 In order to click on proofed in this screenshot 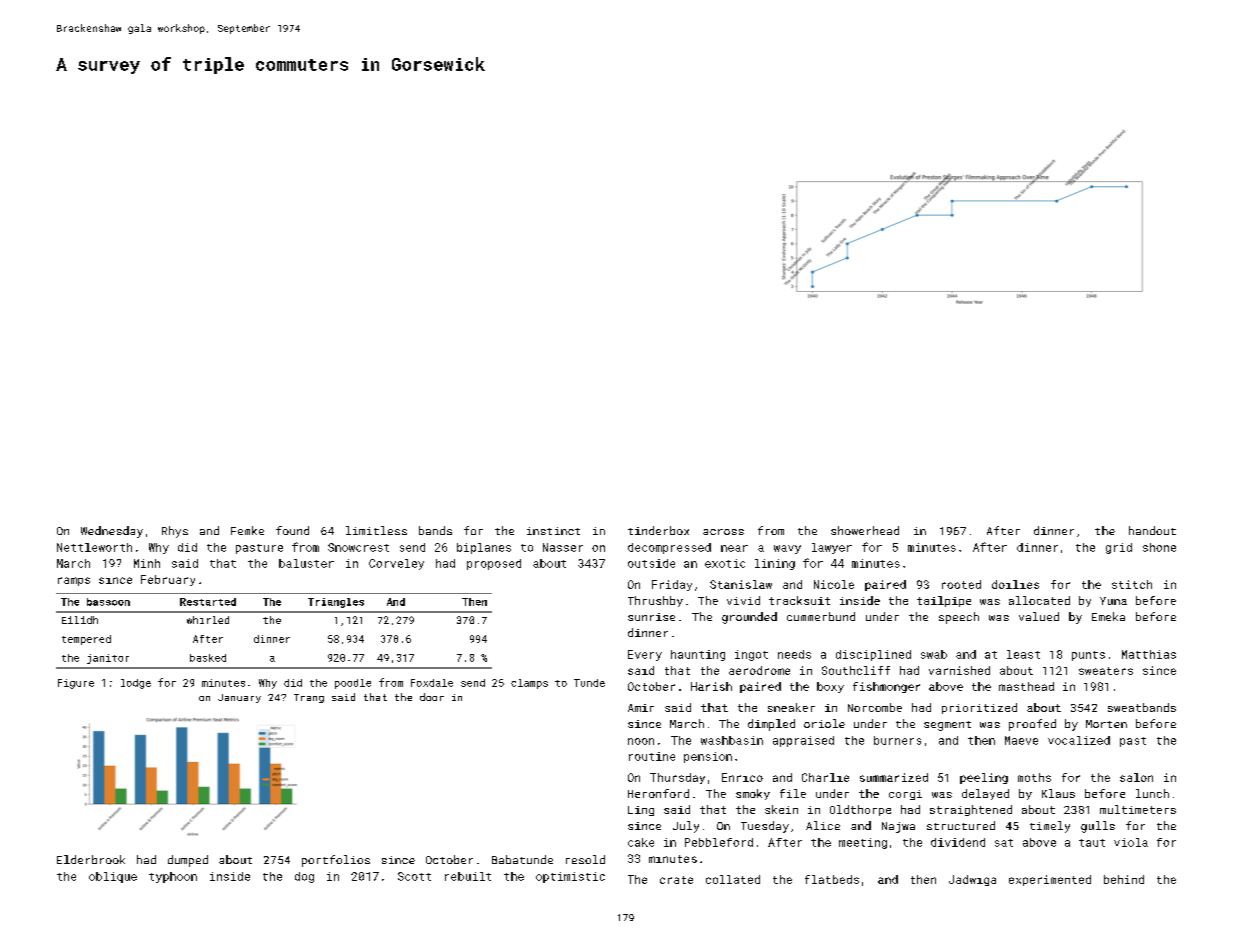, I will do `click(1032, 725)`.
